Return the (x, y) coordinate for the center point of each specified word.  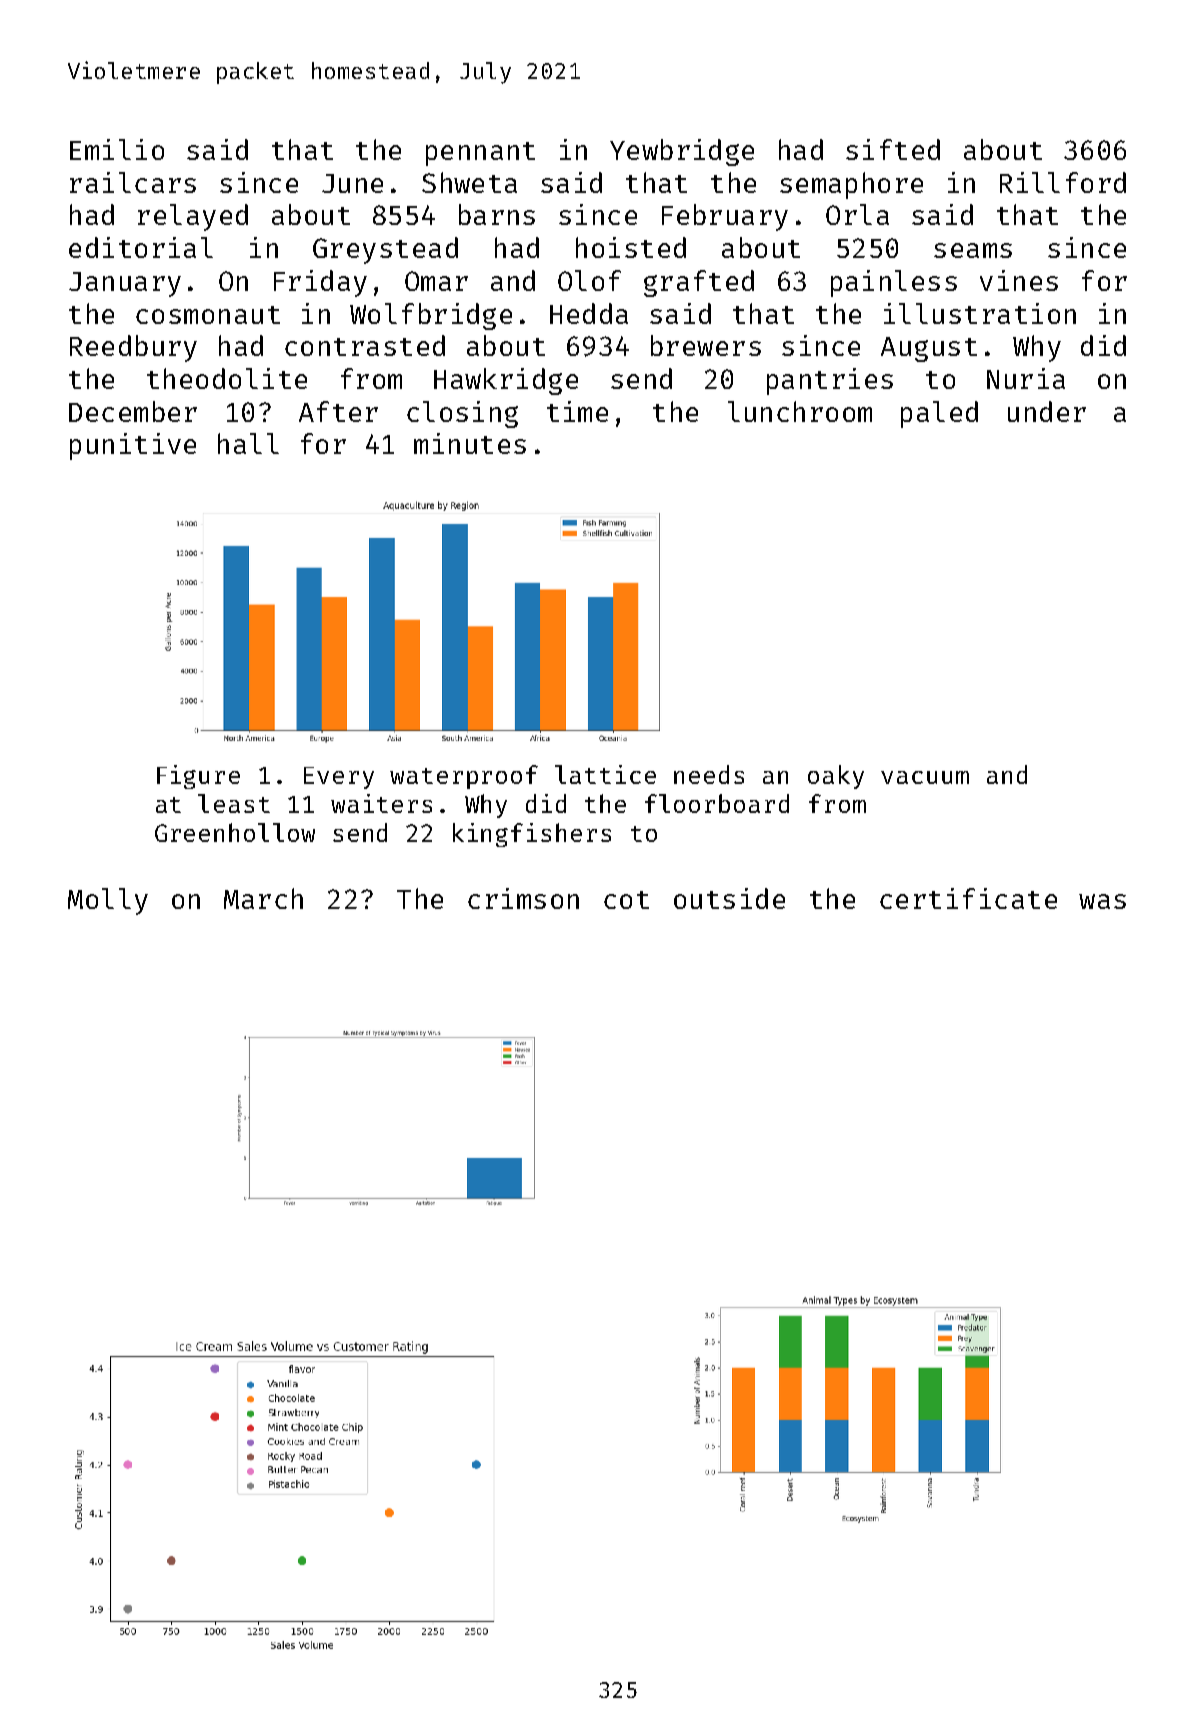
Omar (436, 281)
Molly (108, 901)
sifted (893, 149)
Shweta (469, 182)
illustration (980, 313)
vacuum (925, 777)
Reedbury (133, 348)
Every (339, 778)
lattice (605, 774)
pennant (480, 154)
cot (626, 900)
